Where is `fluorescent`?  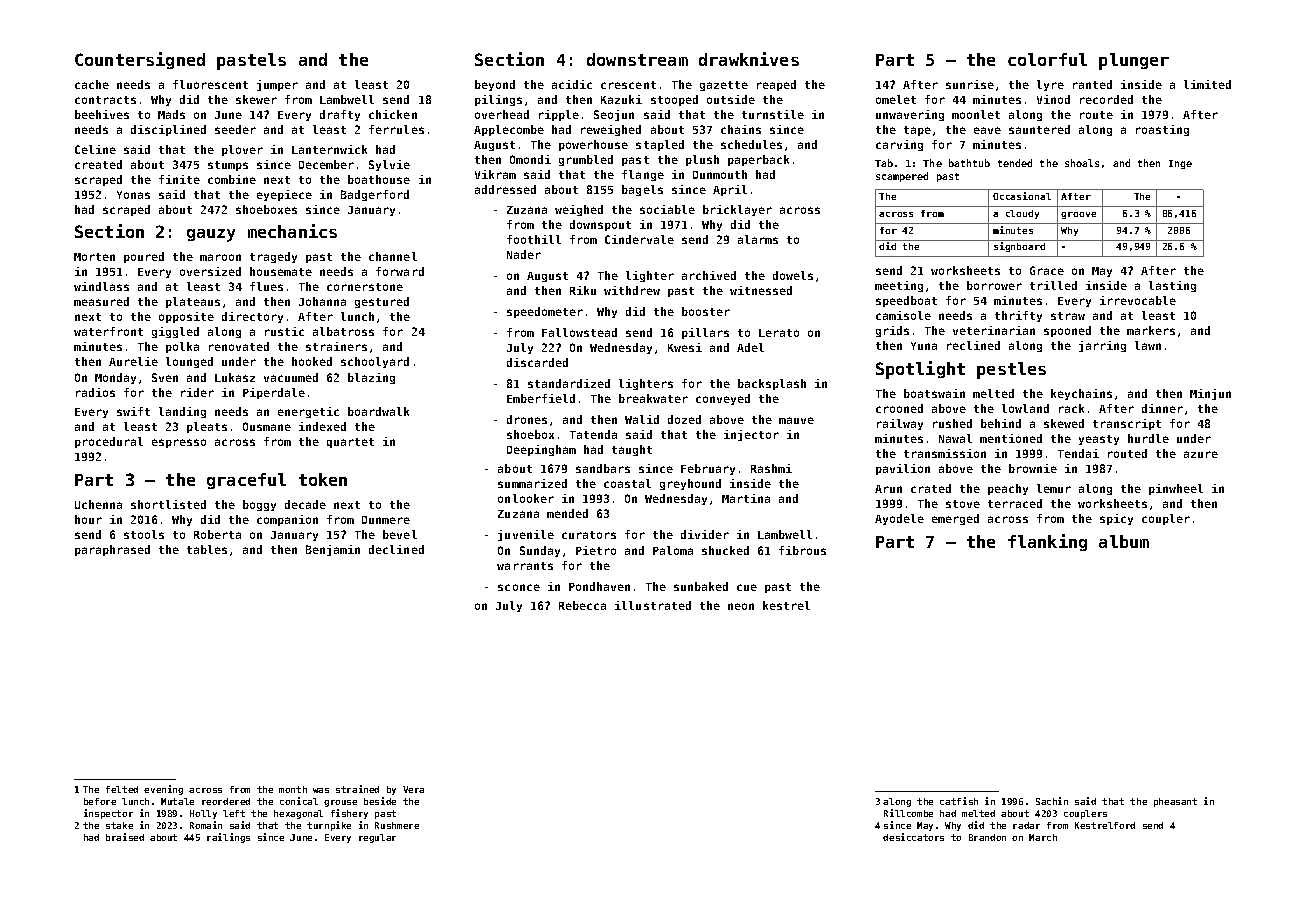 fluorescent is located at coordinates (210, 84).
